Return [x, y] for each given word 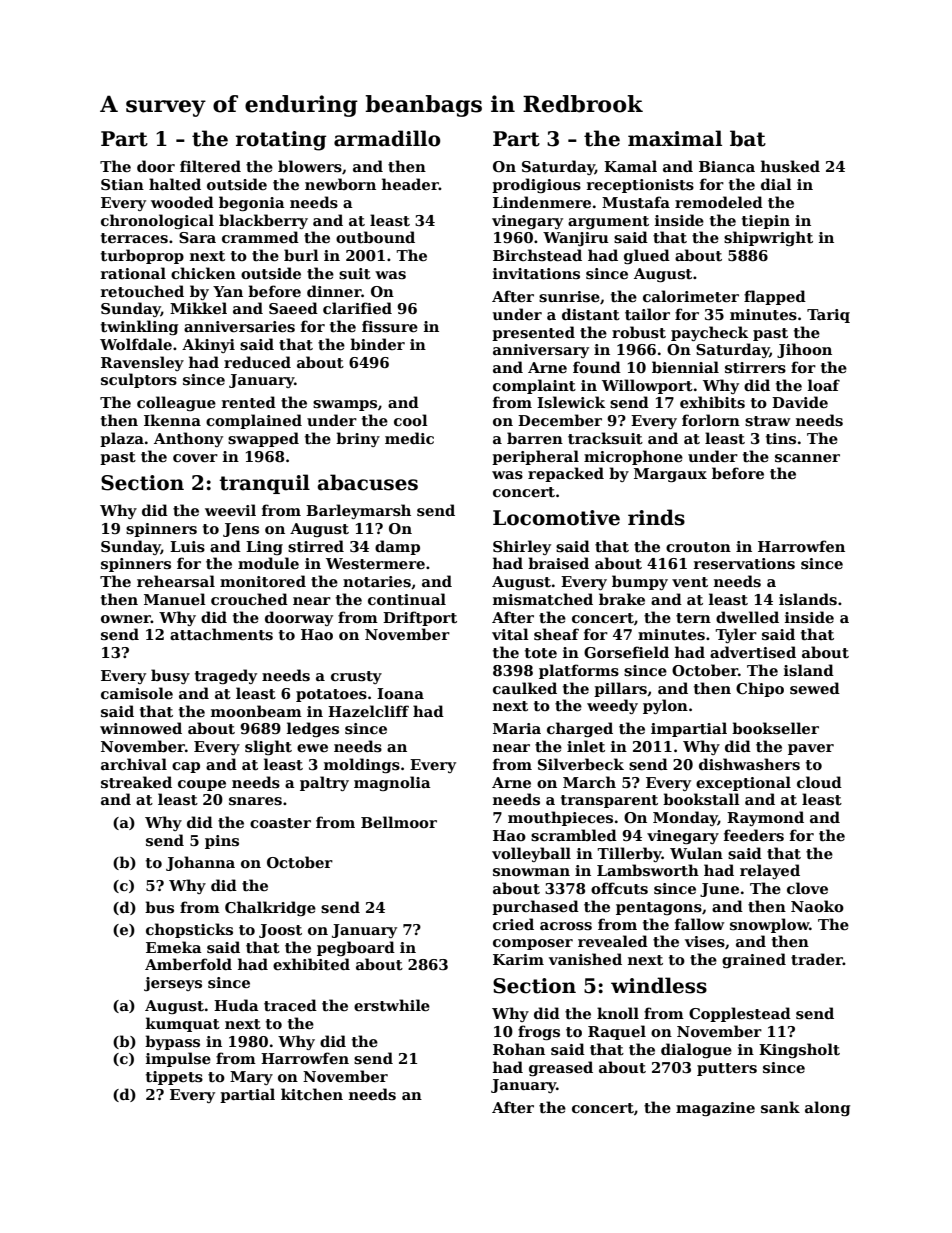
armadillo [387, 138]
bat [748, 138]
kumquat [183, 1024]
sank [780, 1107]
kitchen [312, 1094]
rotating [281, 141]
